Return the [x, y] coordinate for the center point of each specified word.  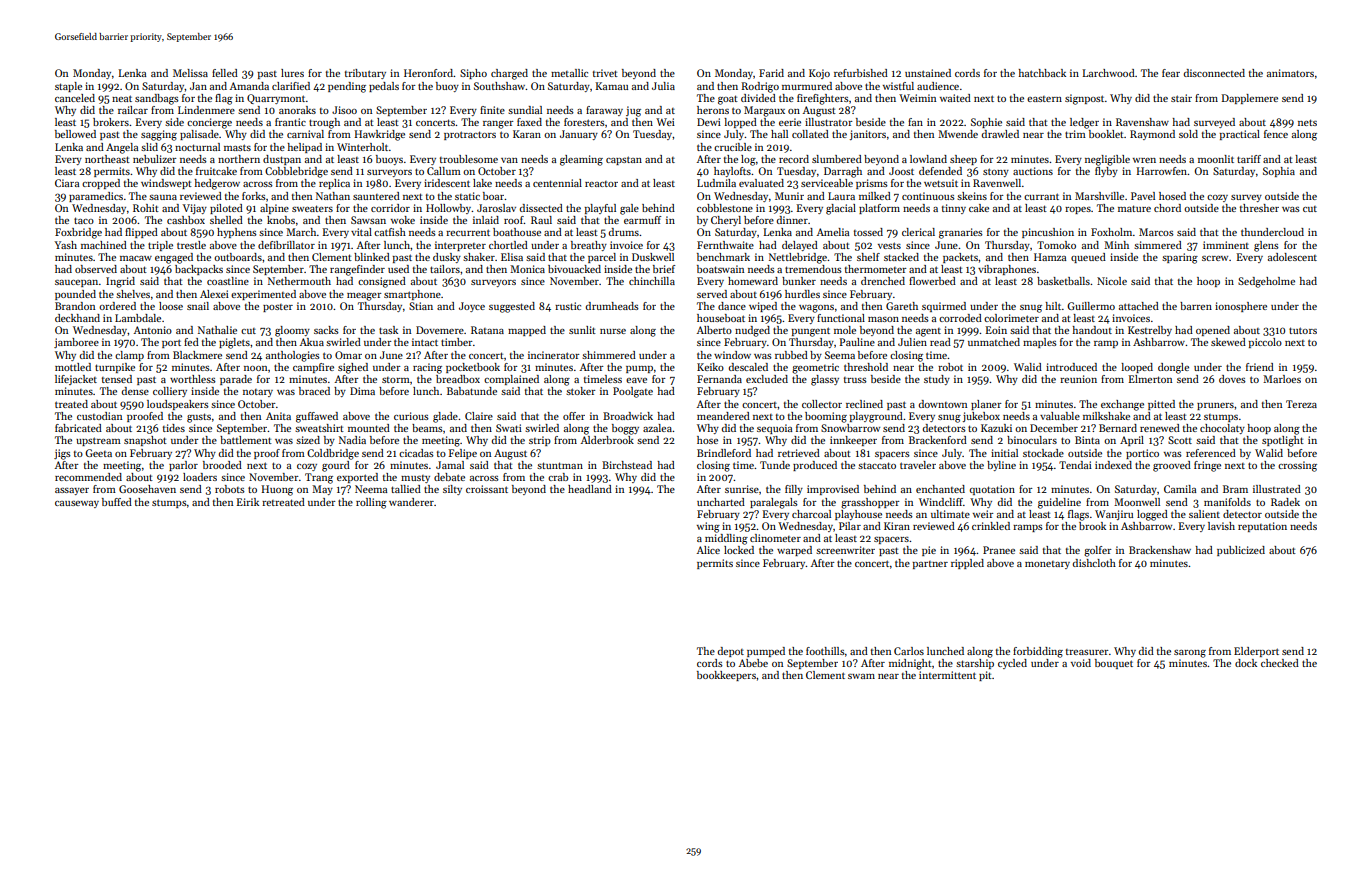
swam [861, 676]
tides [174, 428]
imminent [1226, 245]
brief [664, 269]
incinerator [554, 355]
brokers [111, 122]
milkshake [1106, 416]
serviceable [827, 183]
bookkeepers [726, 676]
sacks [326, 330]
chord [1167, 208]
